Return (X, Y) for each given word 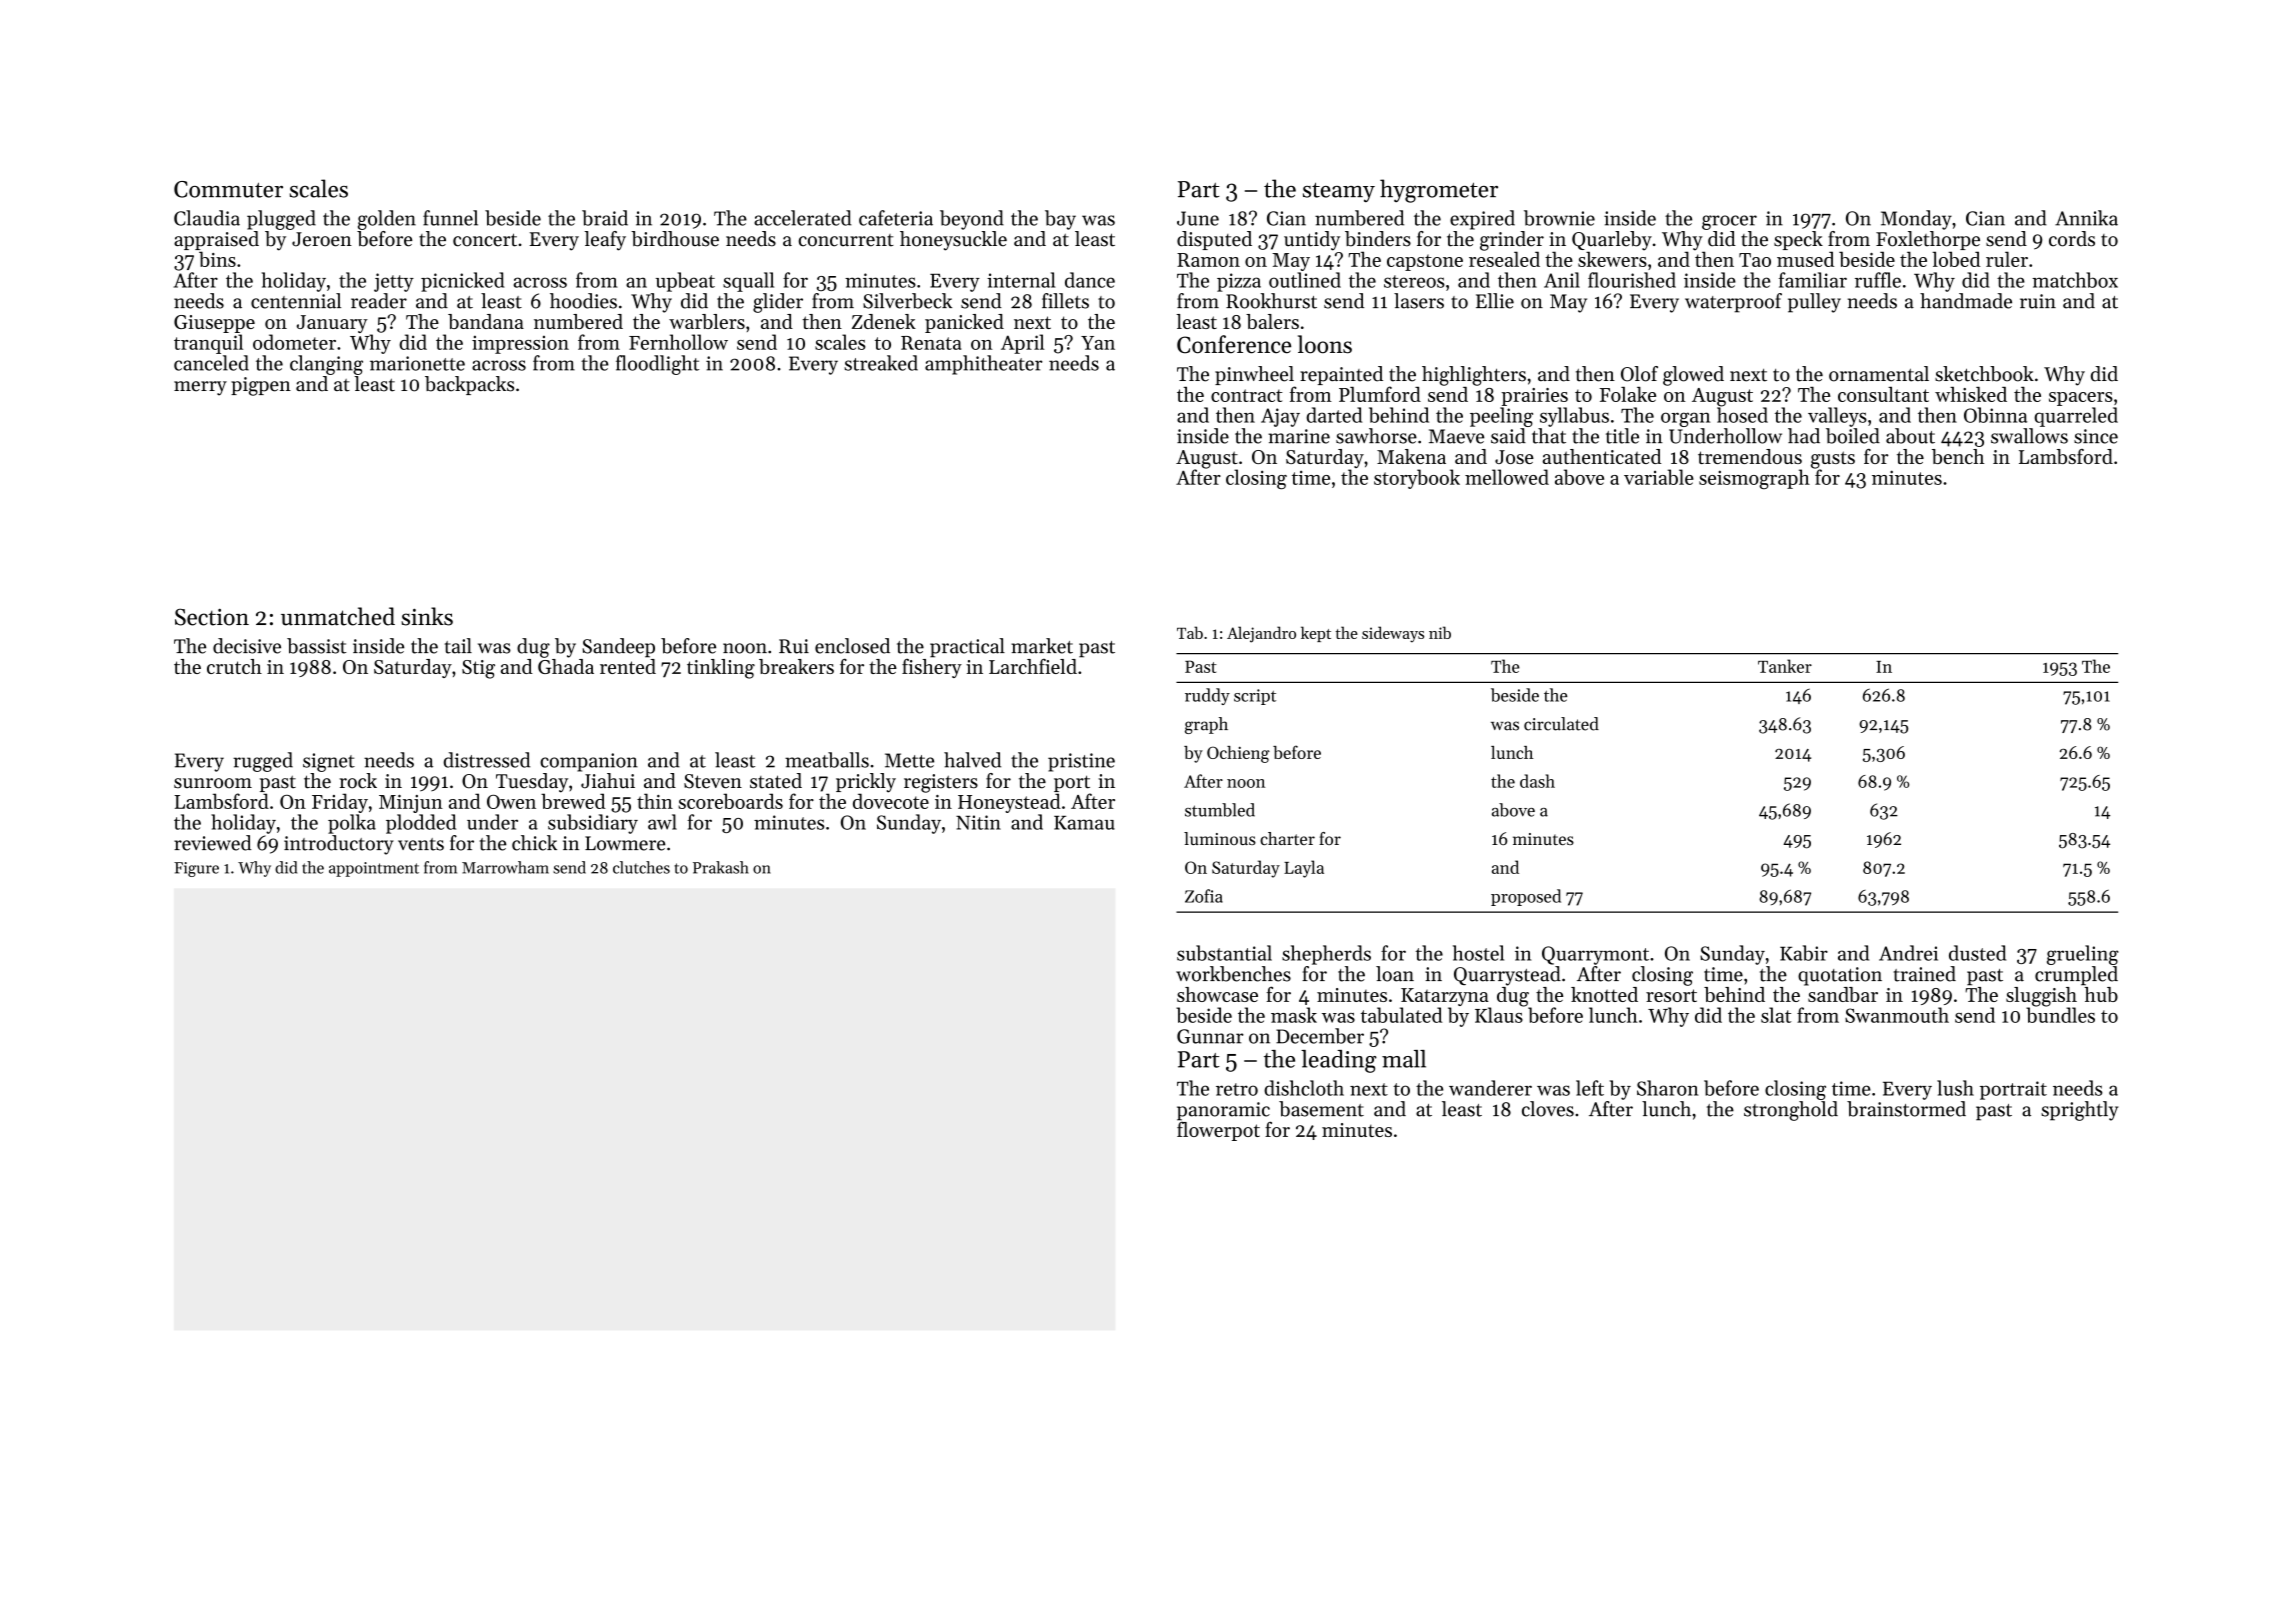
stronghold (1791, 1111)
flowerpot (1218, 1131)
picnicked (462, 282)
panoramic (1223, 1111)
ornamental (1879, 374)
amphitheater (983, 365)
